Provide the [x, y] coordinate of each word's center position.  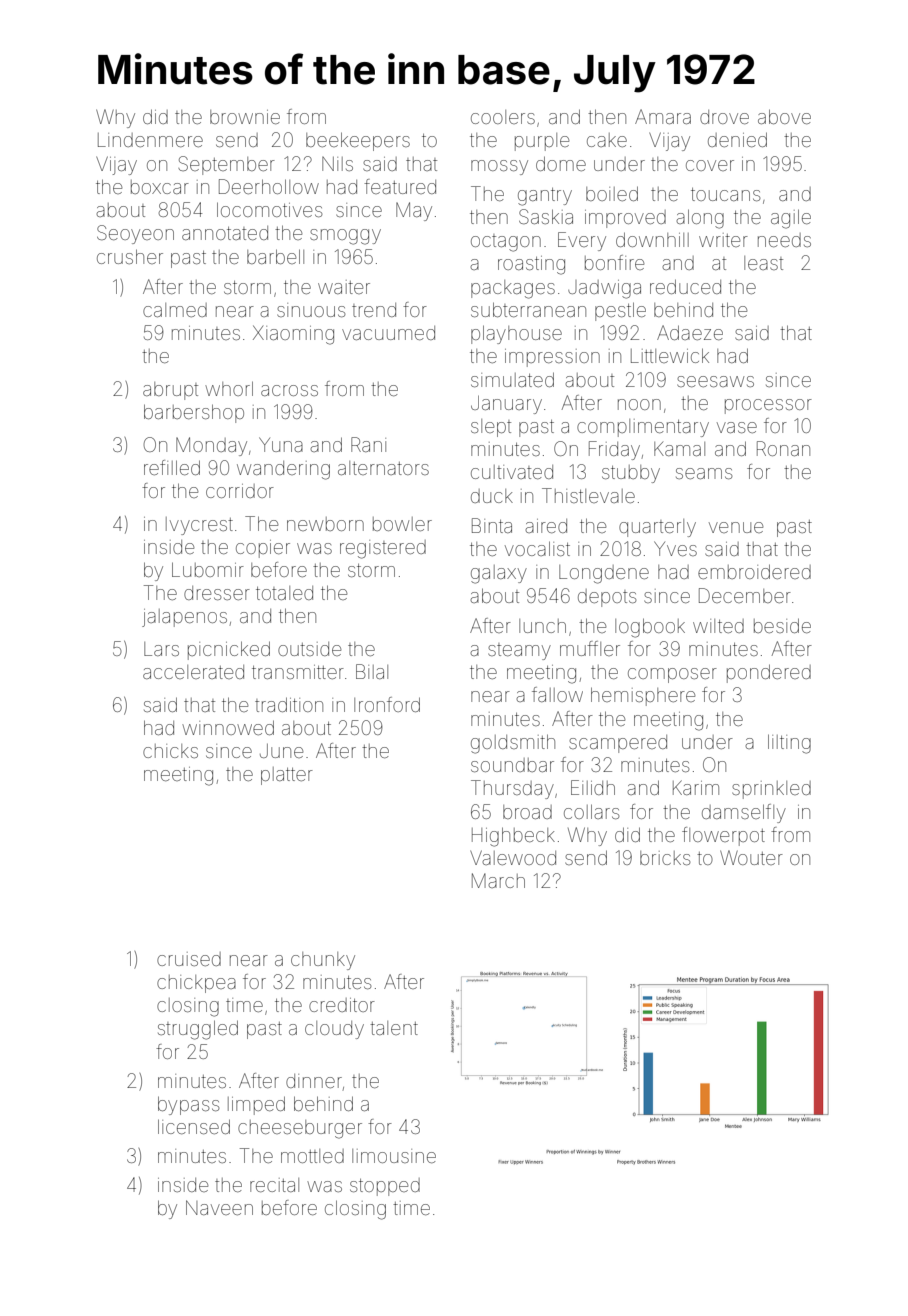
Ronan [783, 448]
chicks [170, 751]
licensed [194, 1126]
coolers [503, 117]
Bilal [372, 671]
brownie [245, 117]
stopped [385, 1187]
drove [724, 117]
